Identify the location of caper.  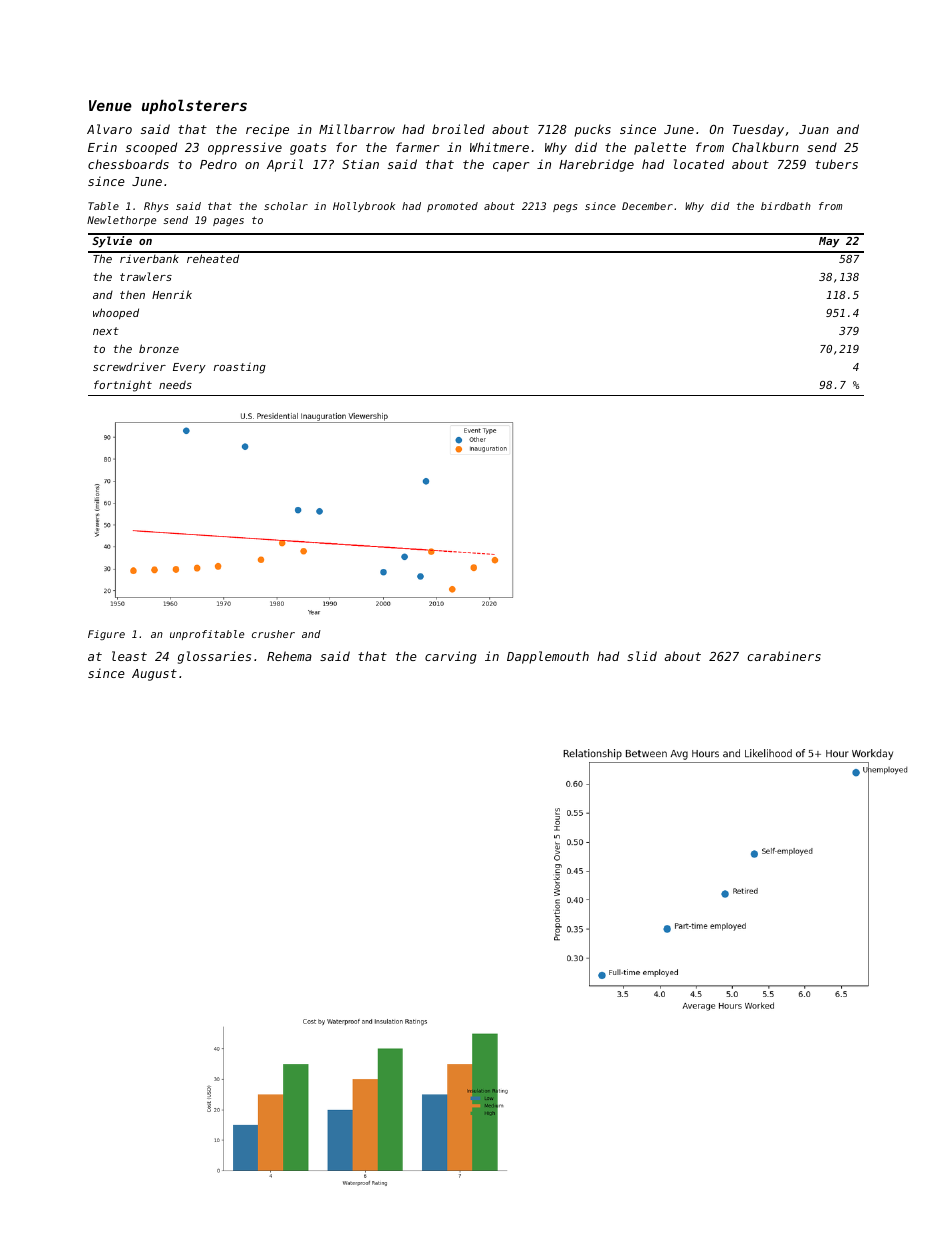
(511, 167).
